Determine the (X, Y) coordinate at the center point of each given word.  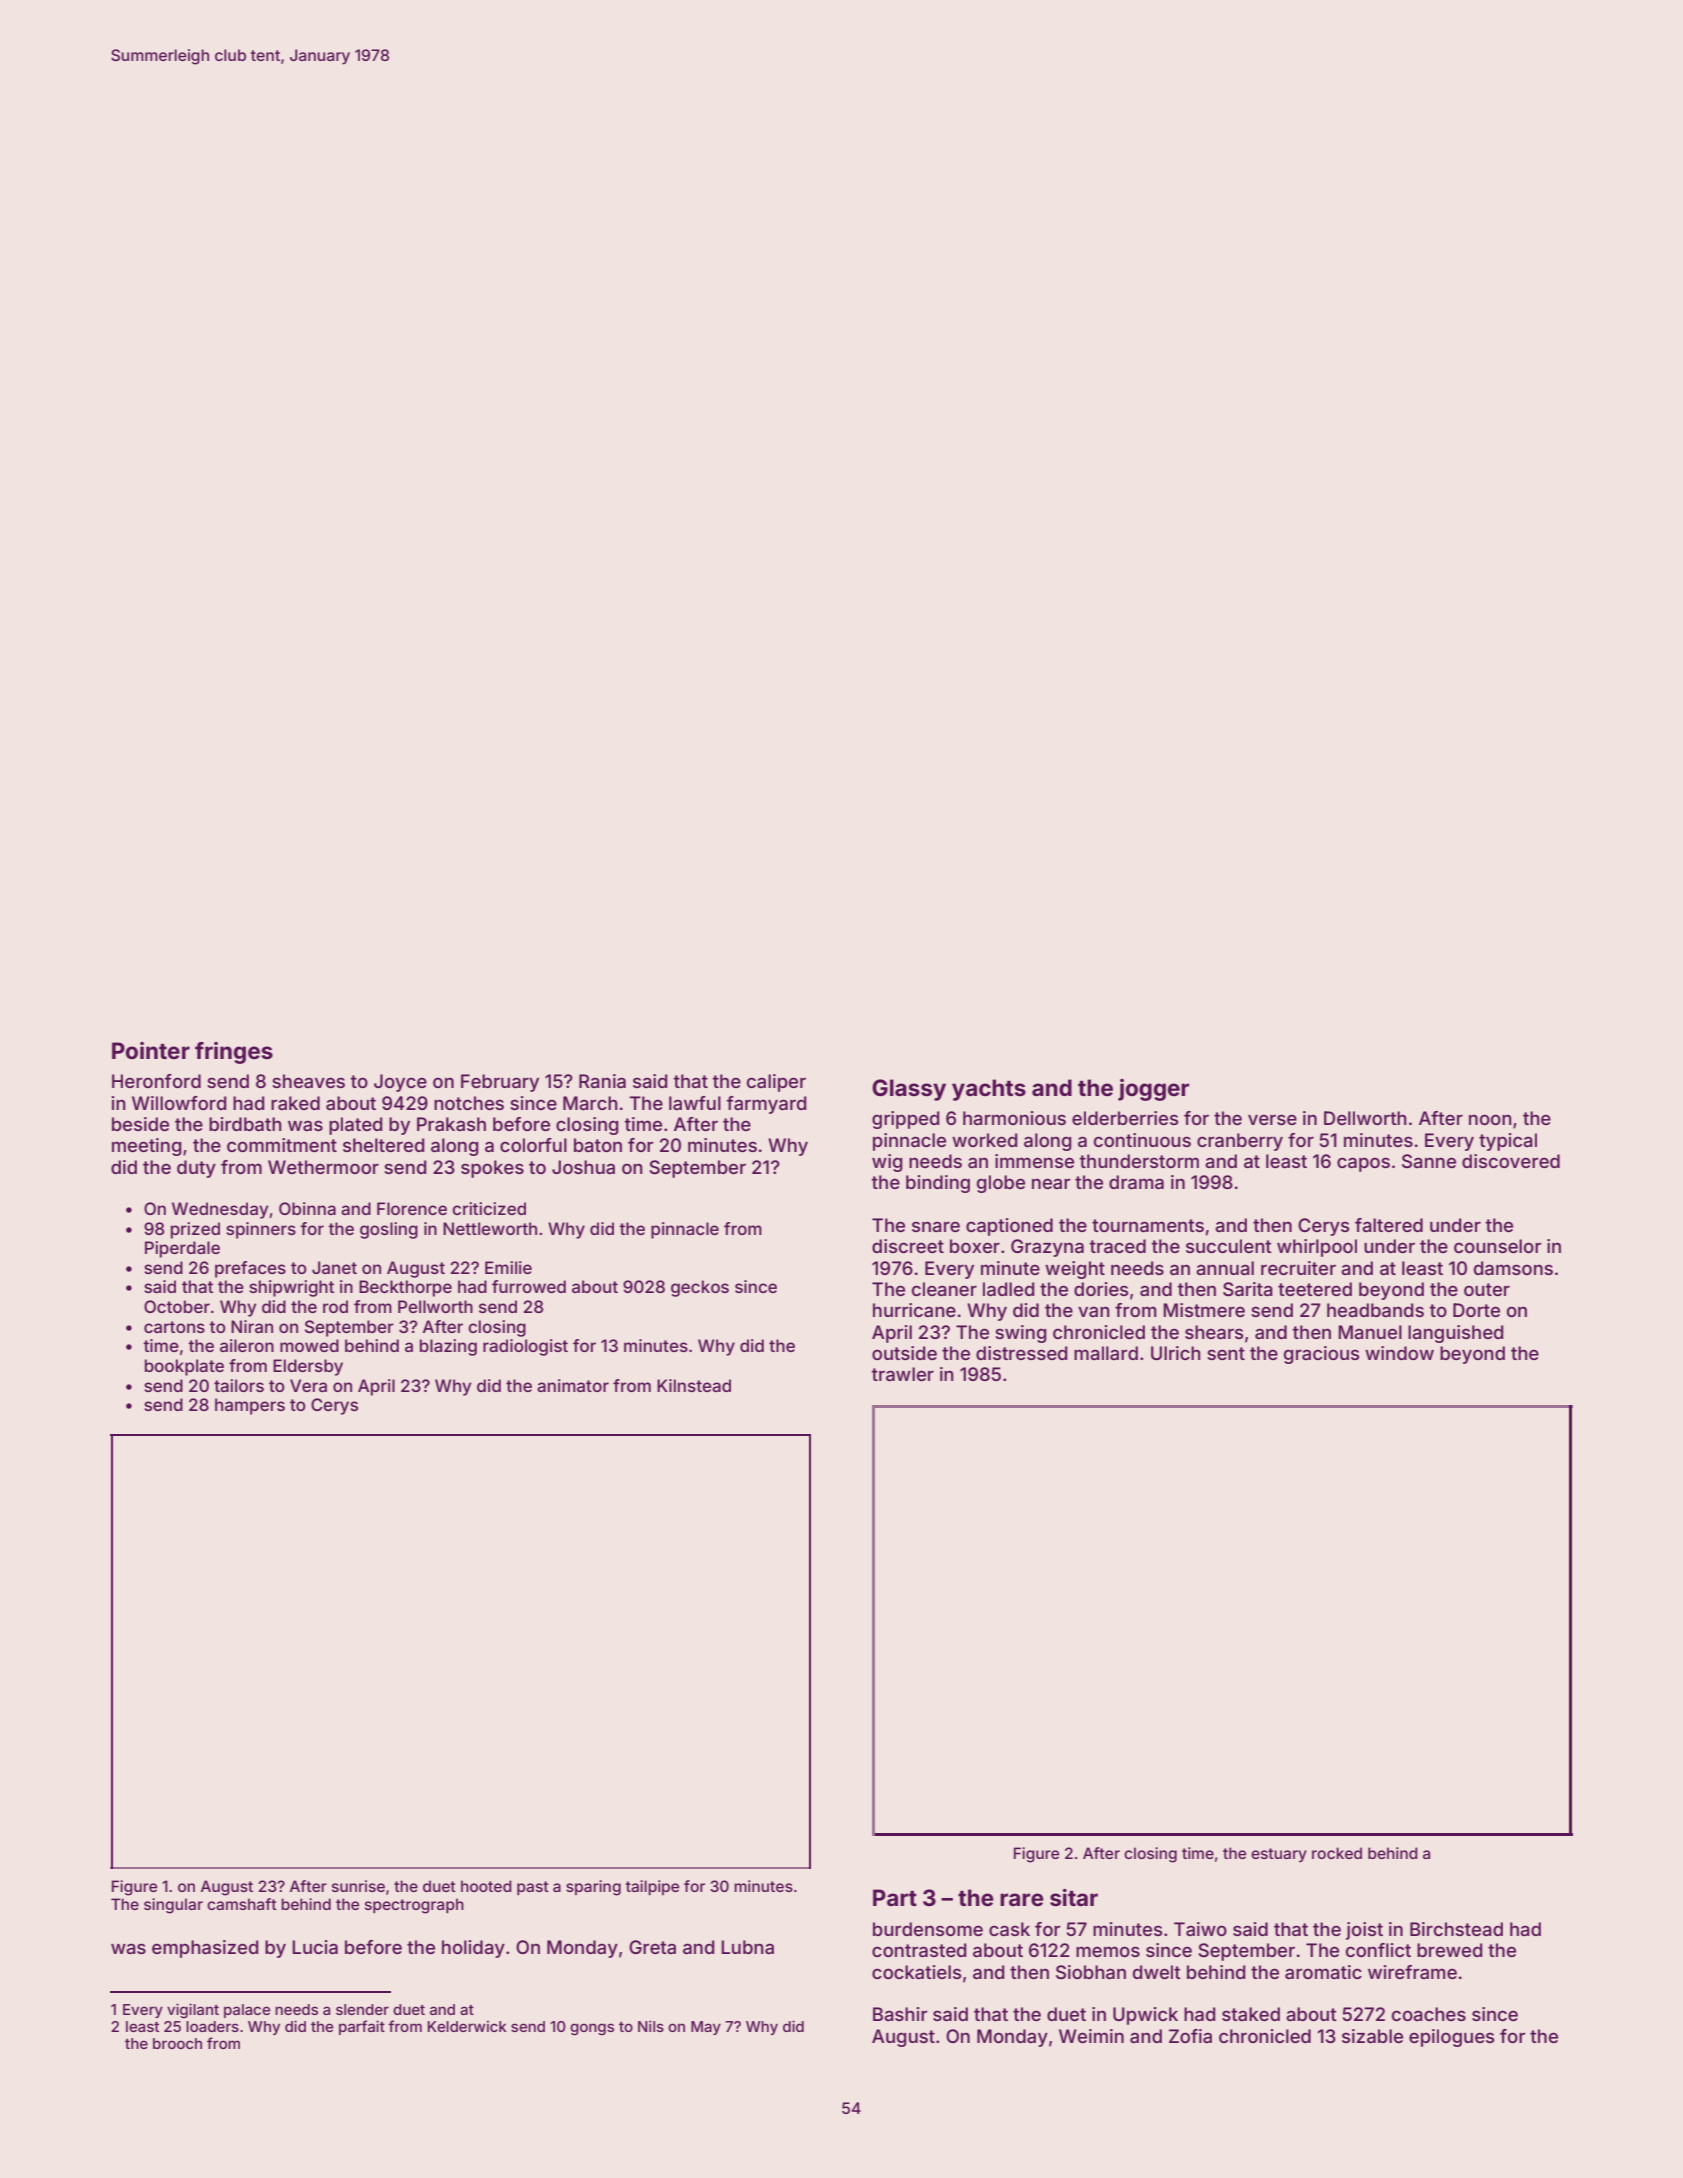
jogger (1153, 1090)
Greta (652, 1947)
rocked (1337, 1853)
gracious (1321, 1355)
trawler (902, 1374)
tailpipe (652, 1887)
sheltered (383, 1145)
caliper (776, 1083)
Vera (308, 1385)
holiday (473, 1949)
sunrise (358, 1886)
